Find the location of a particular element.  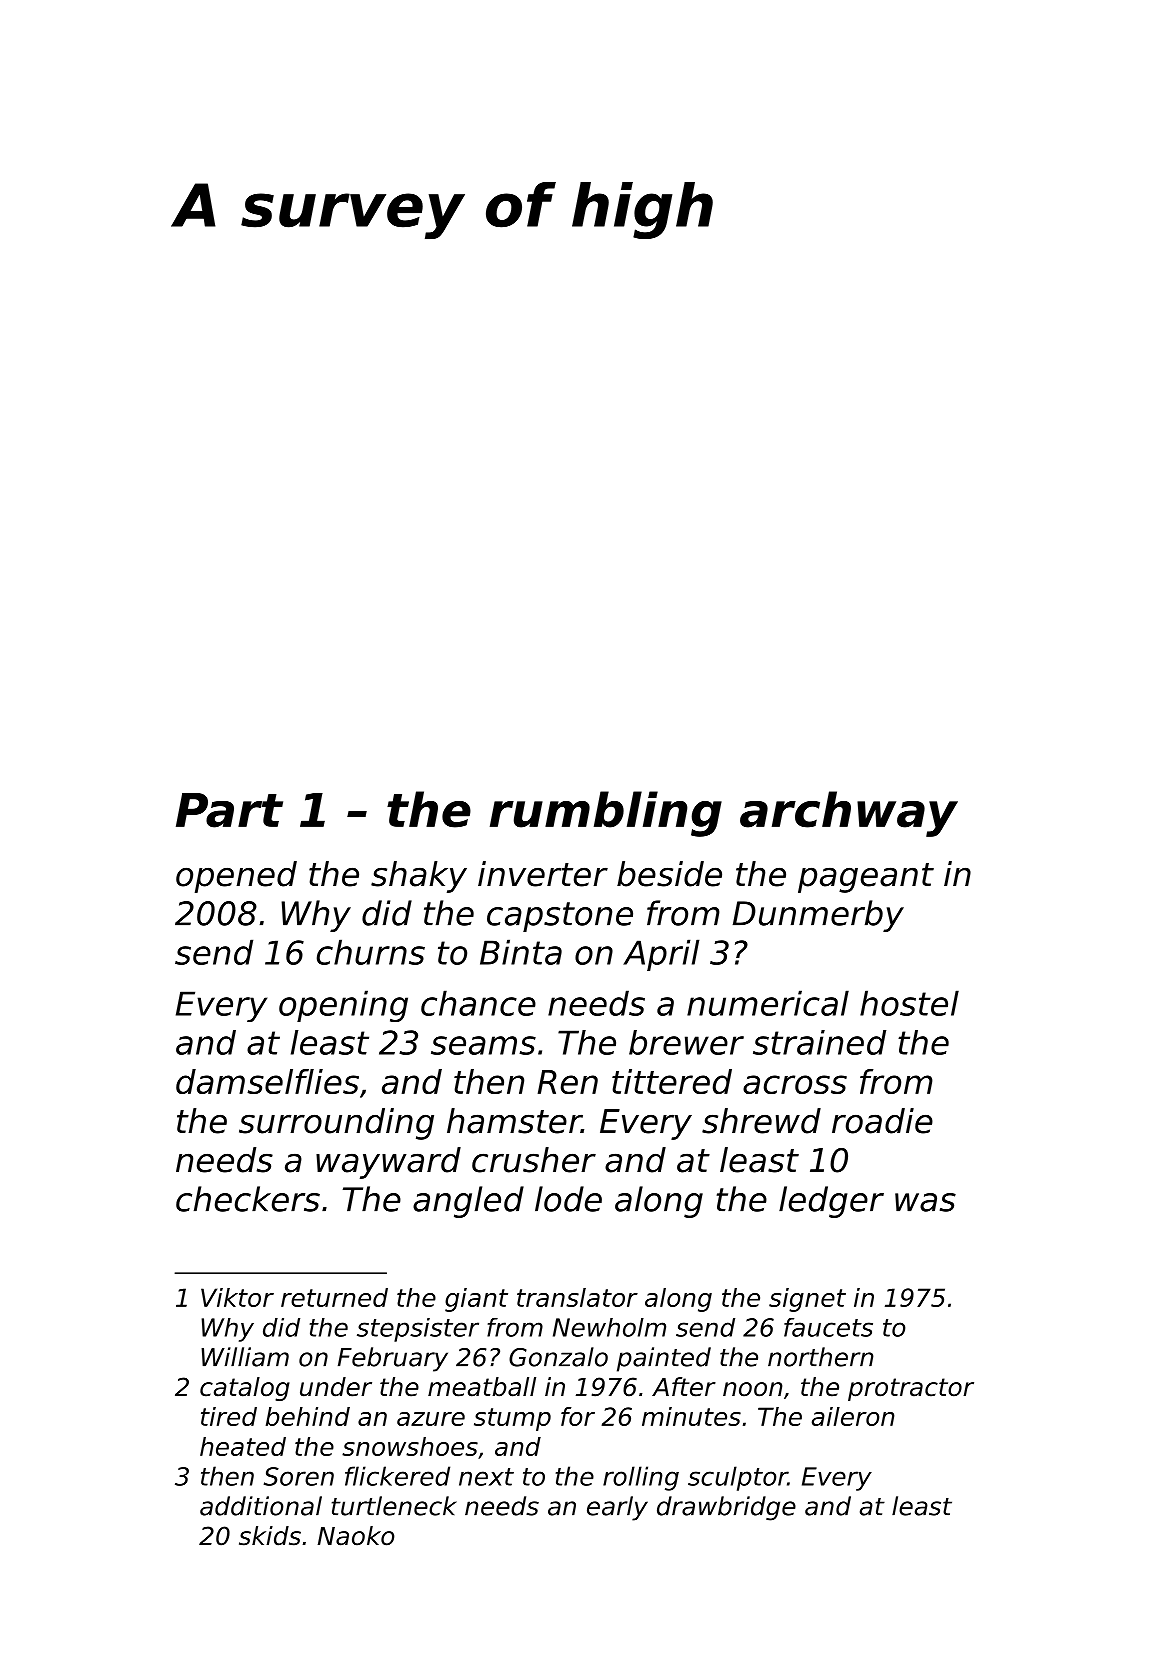

inverter is located at coordinates (543, 874).
